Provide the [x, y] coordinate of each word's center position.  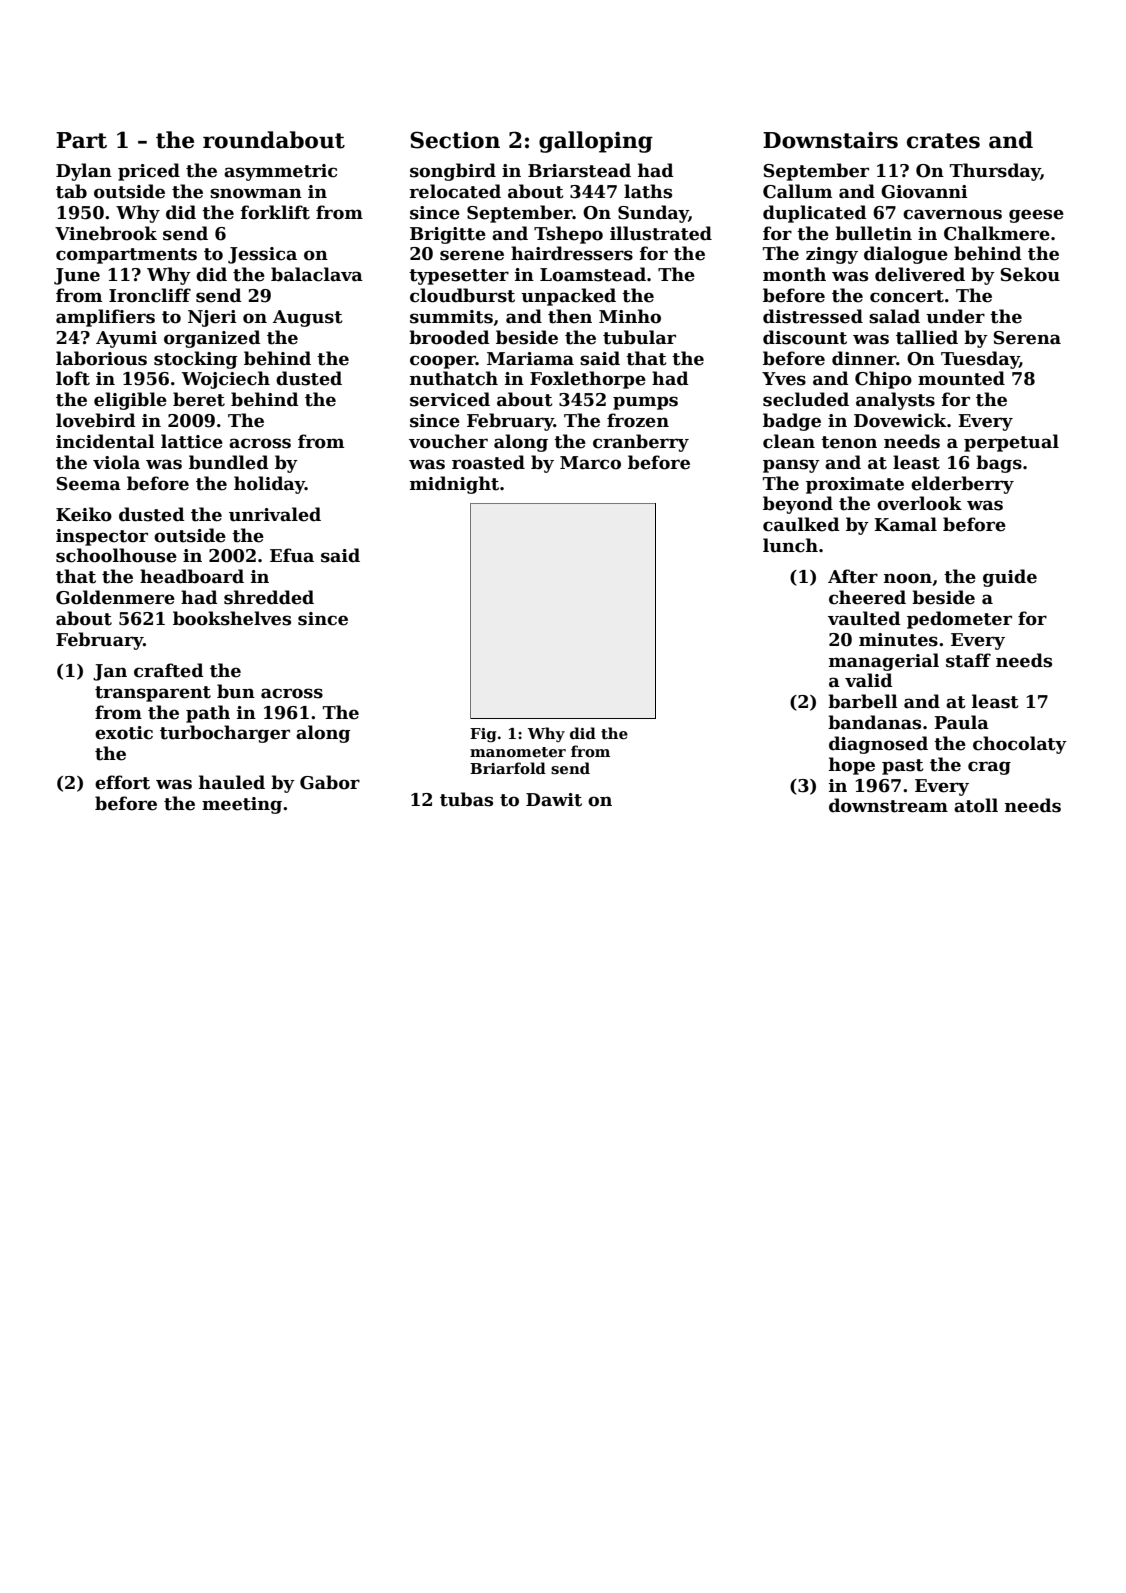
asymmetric [280, 172]
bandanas [874, 722]
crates [943, 141]
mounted [961, 378]
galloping [596, 142]
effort [122, 782]
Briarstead [579, 170]
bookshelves [232, 618]
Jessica [262, 255]
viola [116, 462]
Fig [483, 735]
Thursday [995, 172]
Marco [590, 463]
